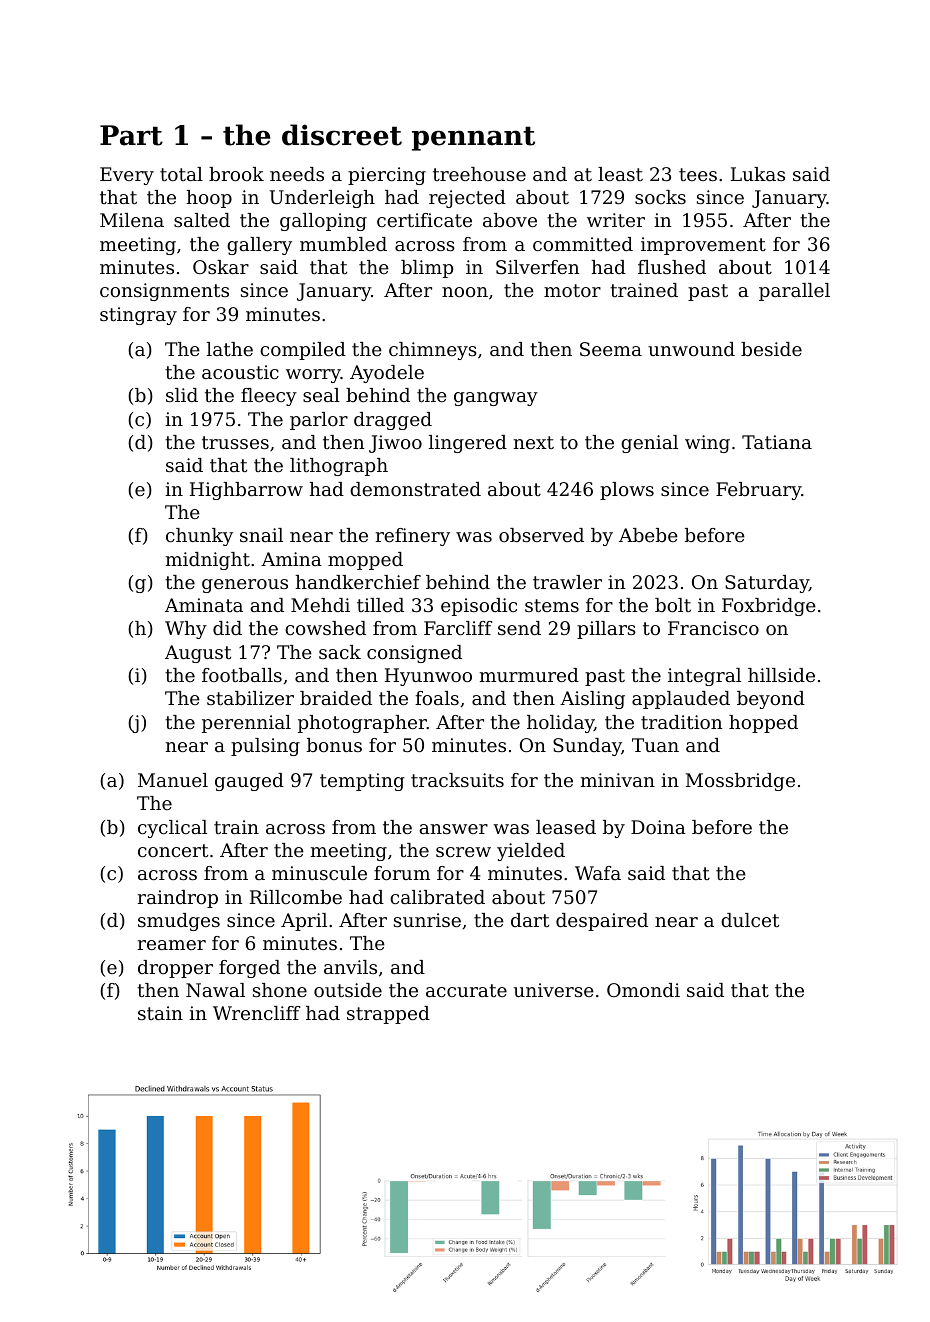 The height and width of the screenshot is (1322, 930). What do you see at coordinates (673, 605) in the screenshot?
I see `bolt` at bounding box center [673, 605].
